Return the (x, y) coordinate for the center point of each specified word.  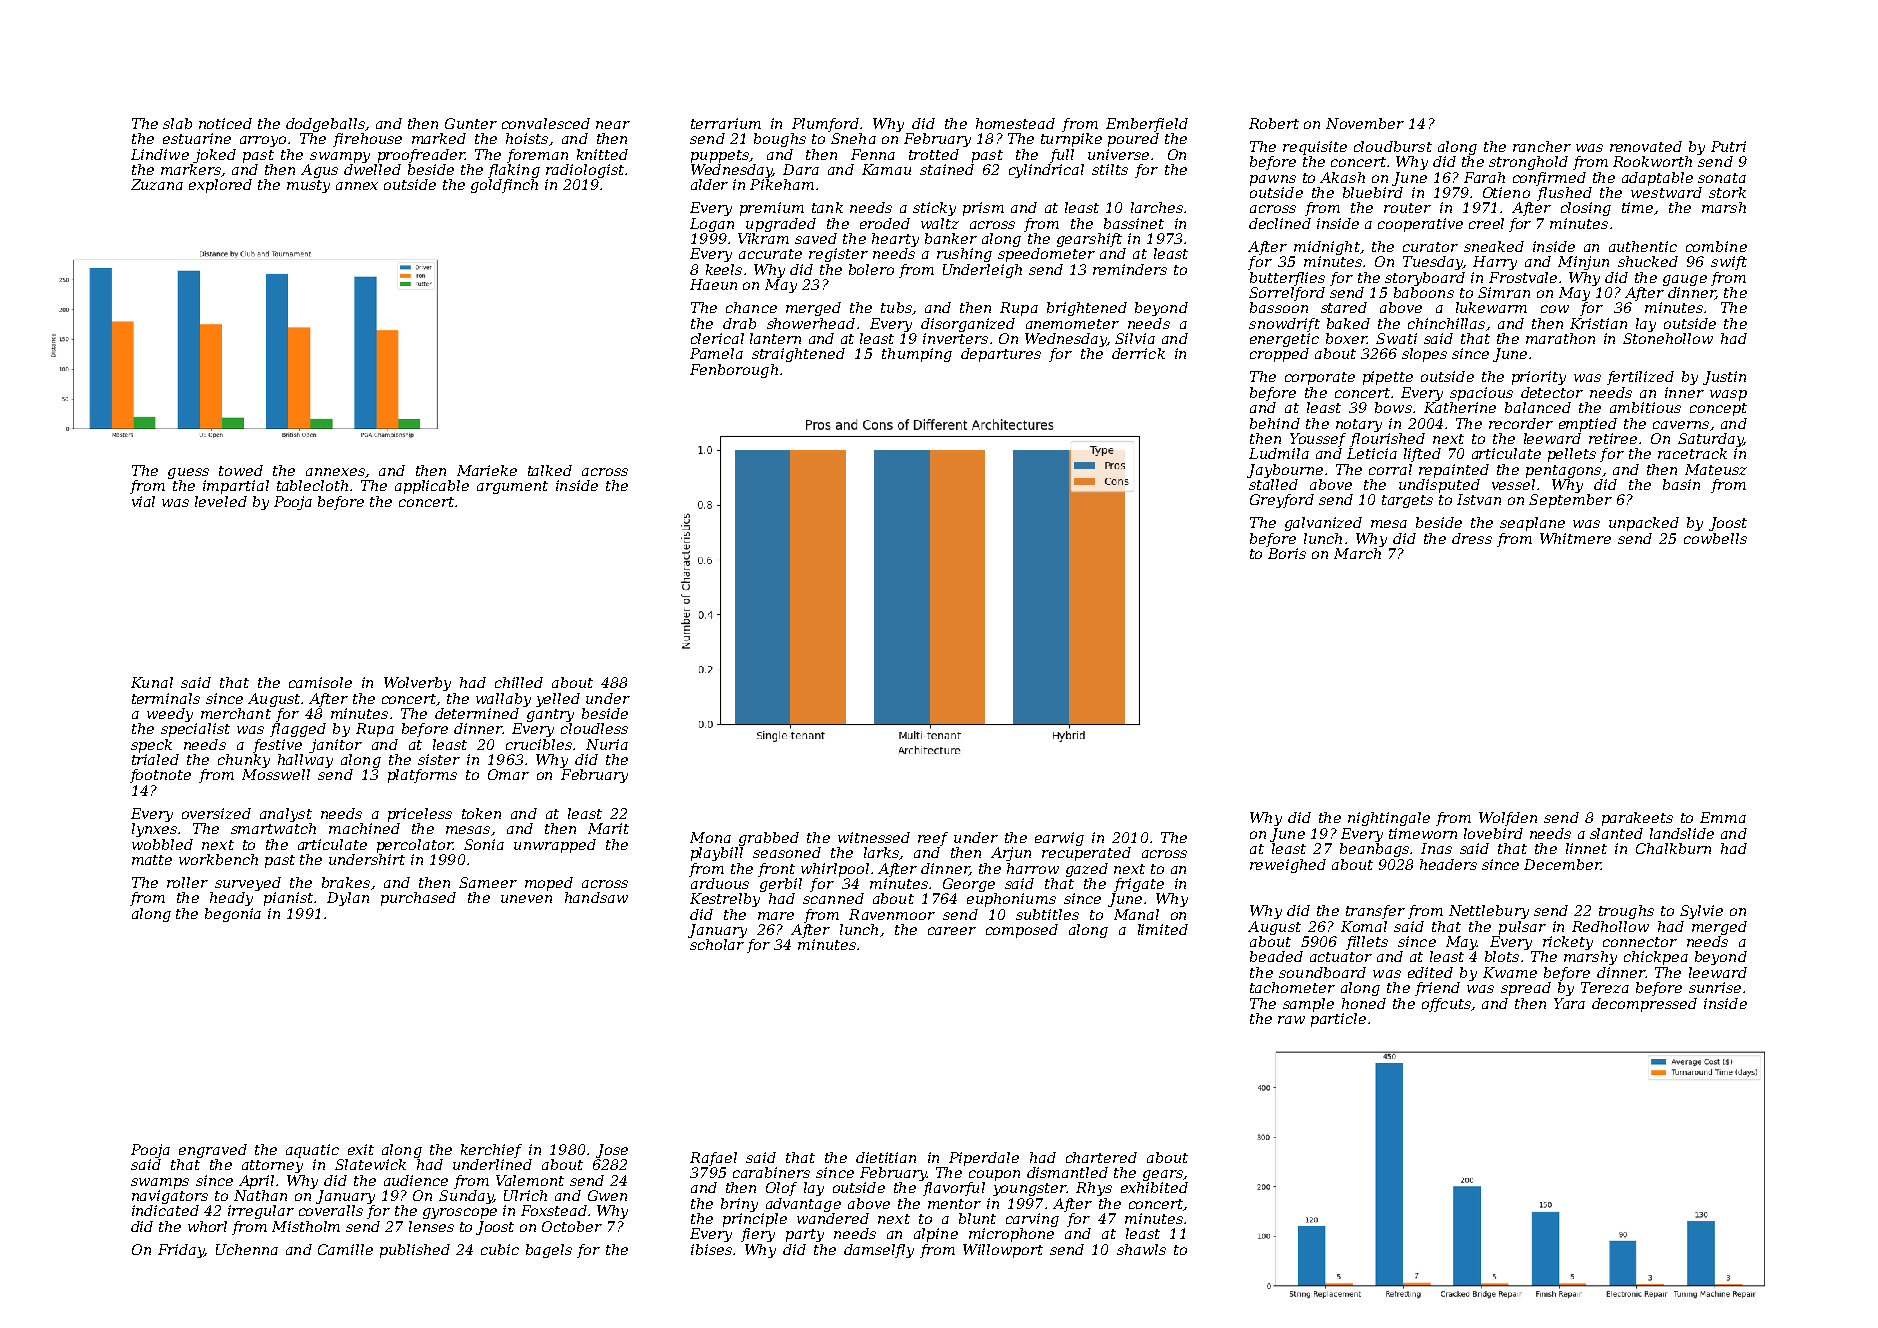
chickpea (1656, 958)
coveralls (331, 1210)
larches (1157, 207)
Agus (319, 171)
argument (512, 487)
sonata (1722, 178)
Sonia (484, 844)
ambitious (1645, 407)
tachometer (1292, 987)
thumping (917, 355)
